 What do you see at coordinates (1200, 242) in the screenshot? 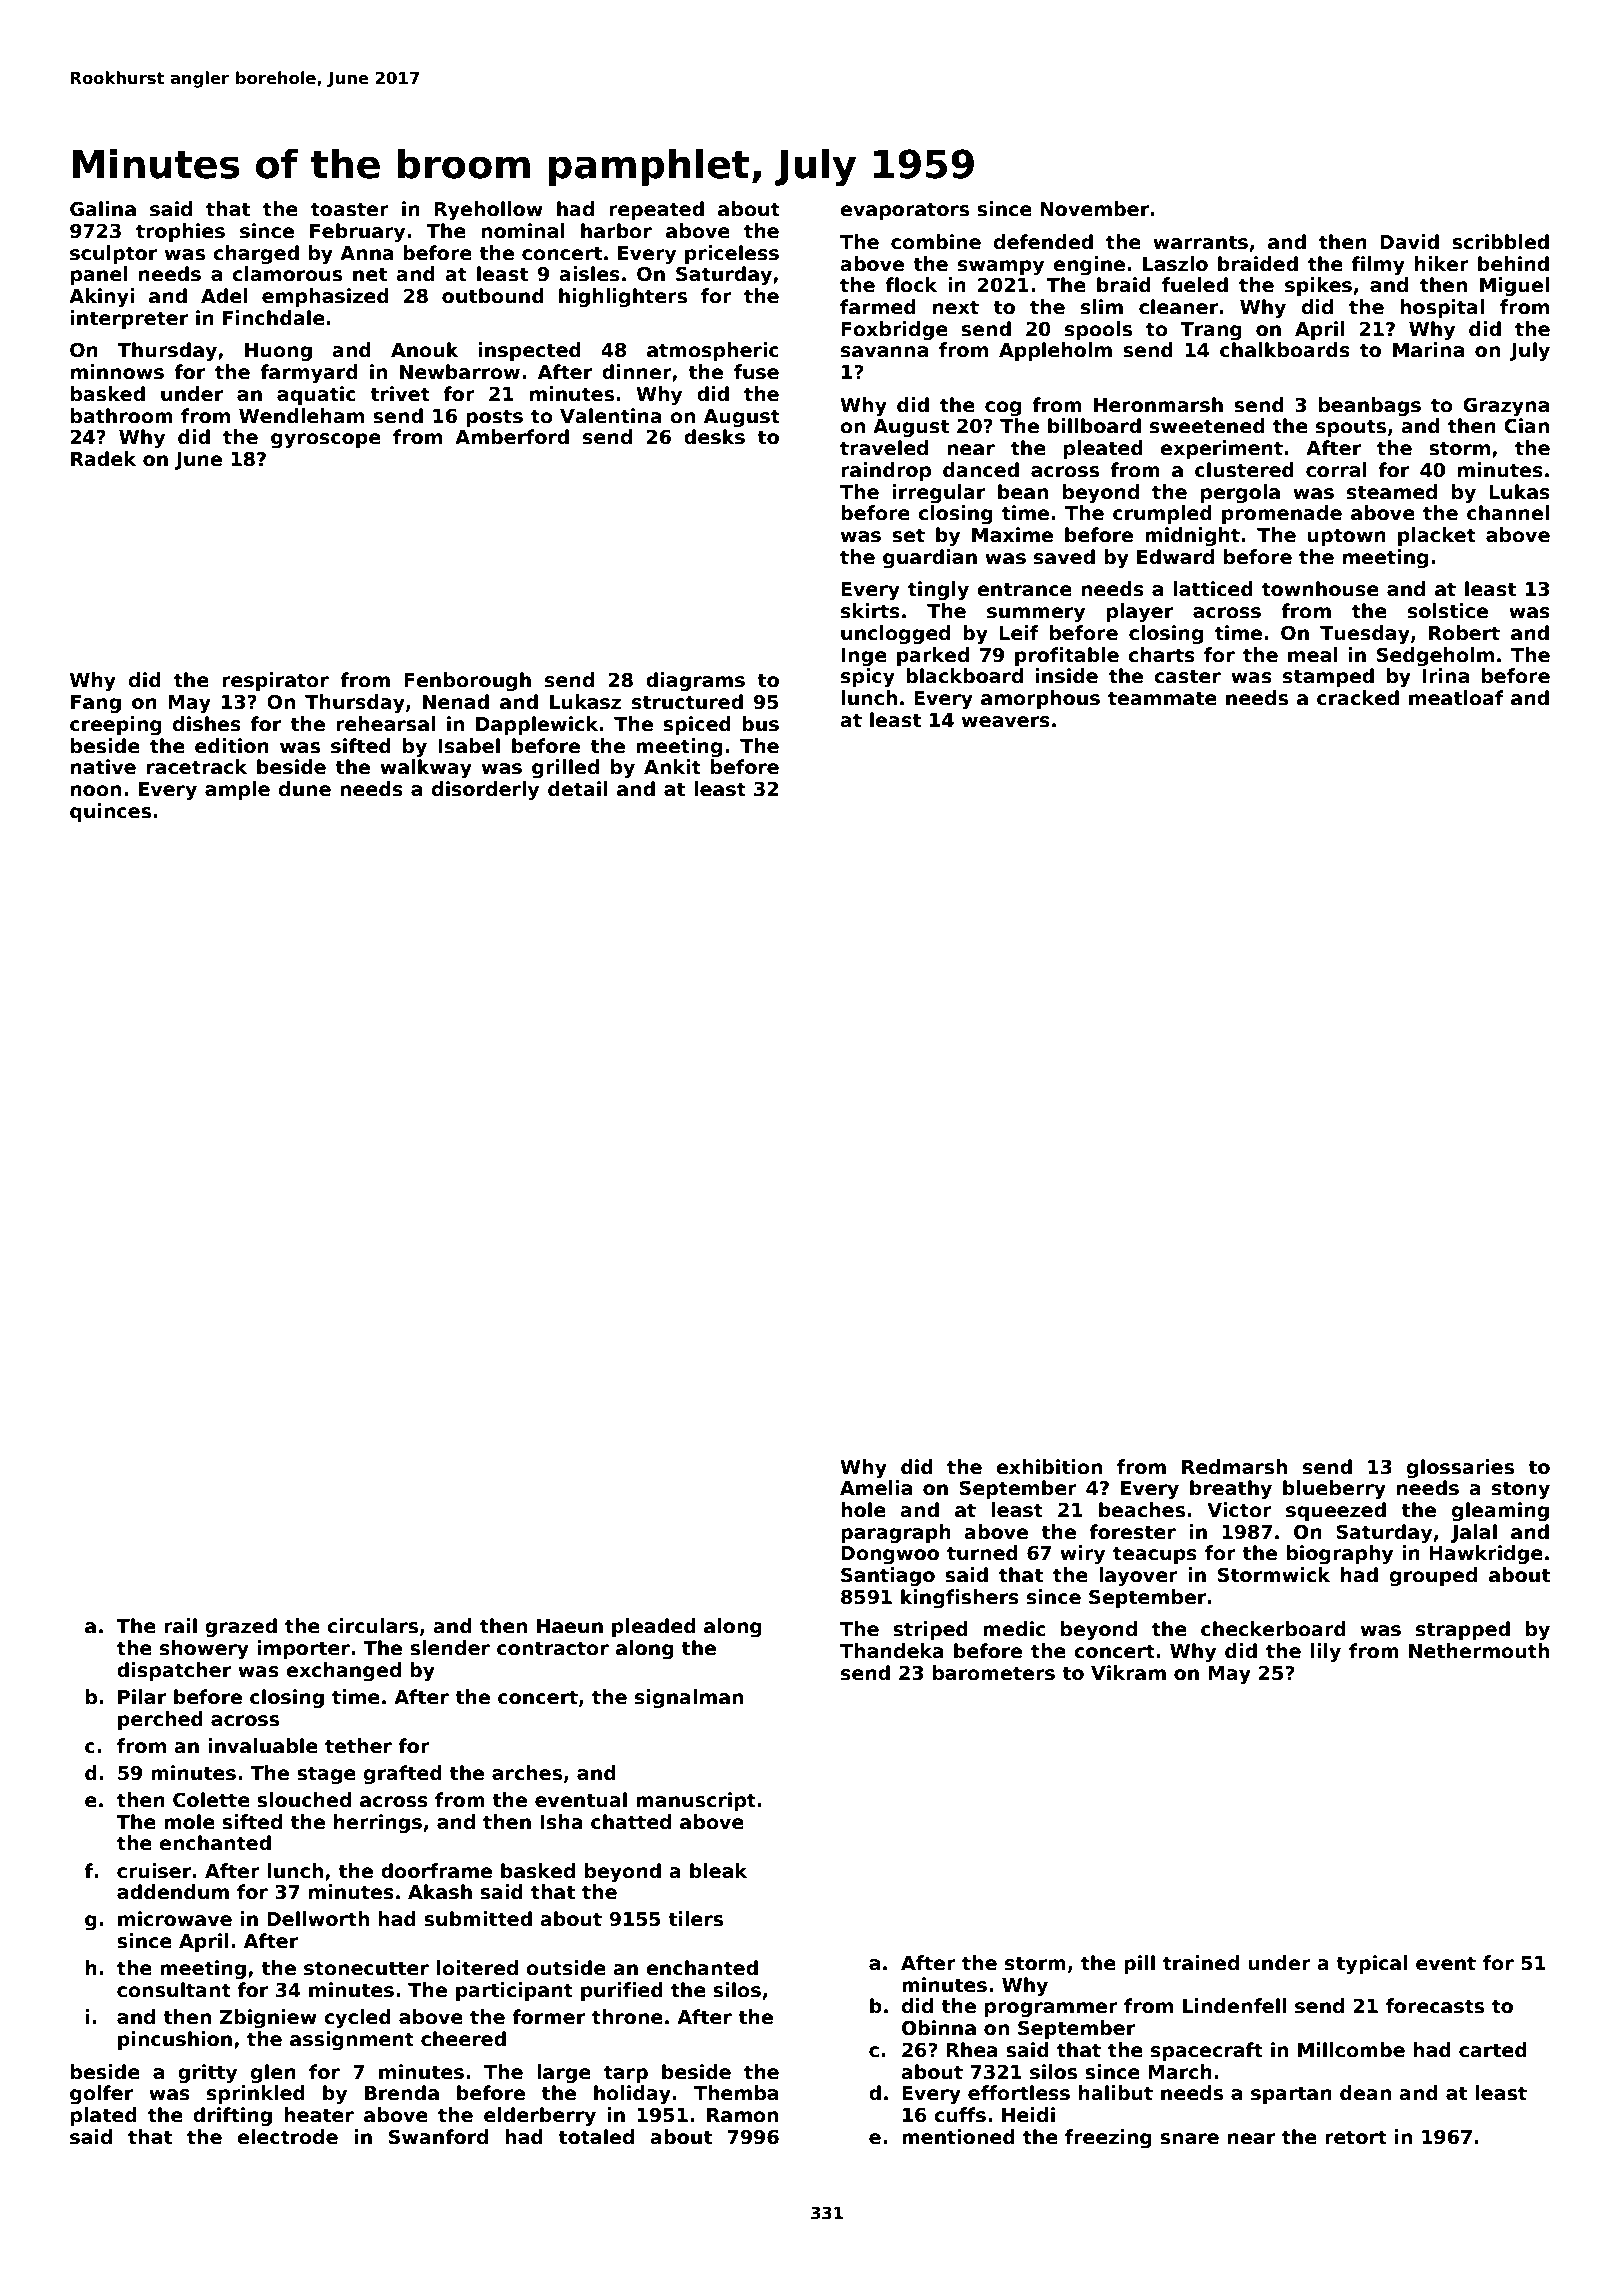
I see `warrants` at bounding box center [1200, 242].
